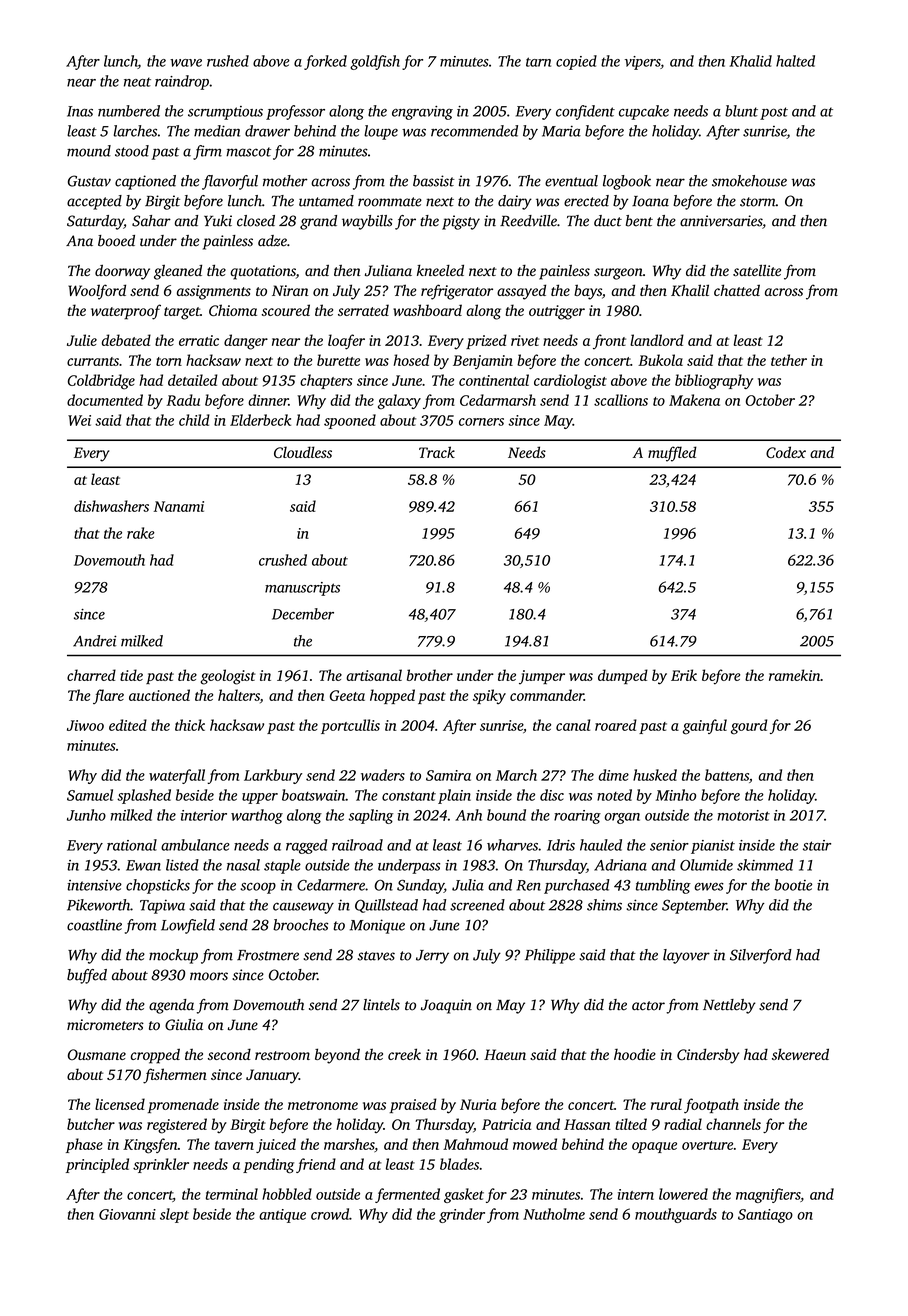 This page has width=908, height=1316. Describe the element at coordinates (789, 360) in the page. I see `tether` at that location.
